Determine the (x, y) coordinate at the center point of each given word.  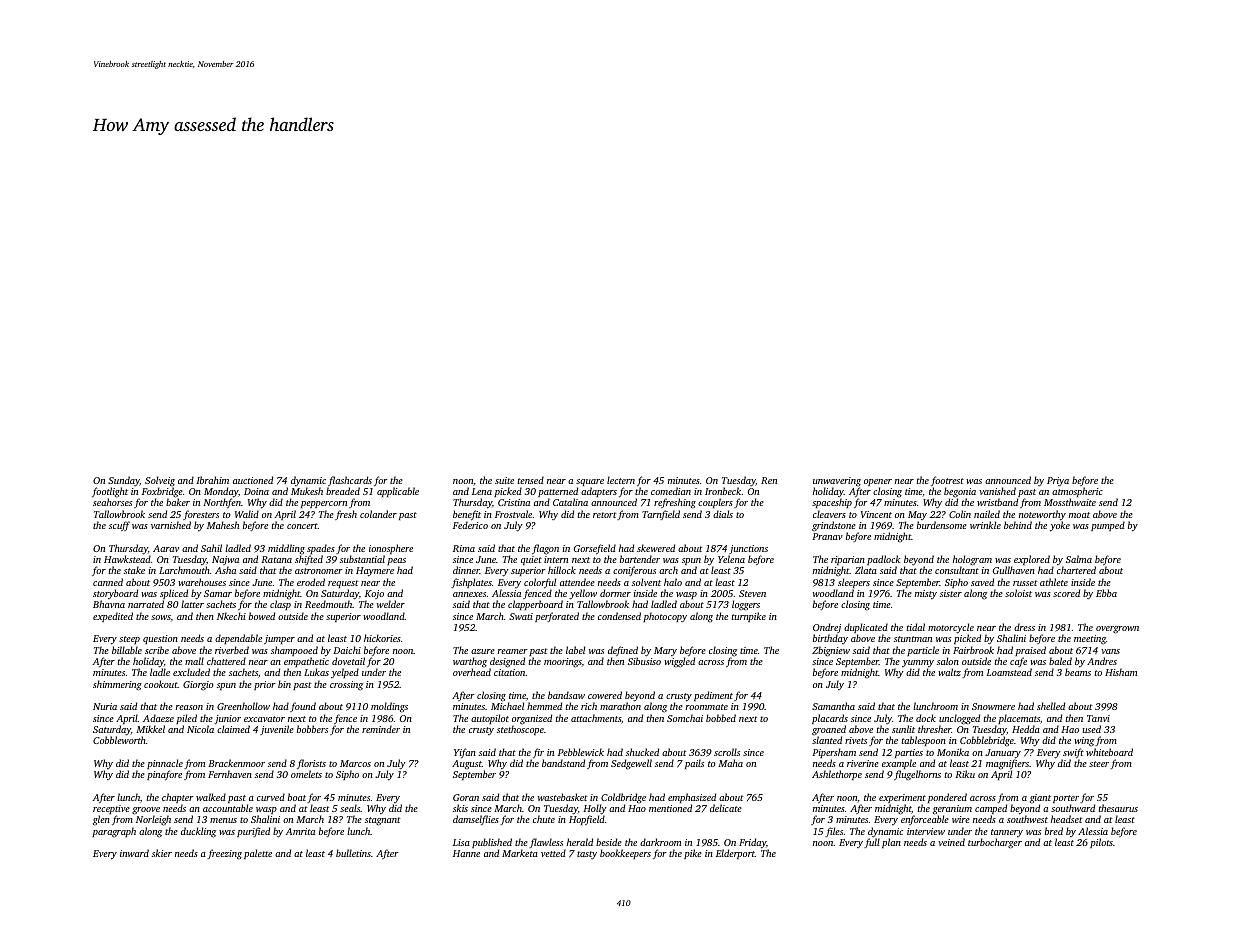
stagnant (382, 821)
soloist (1018, 593)
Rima (464, 548)
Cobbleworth (119, 740)
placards (830, 719)
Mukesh (307, 491)
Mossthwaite (1070, 502)
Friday (752, 843)
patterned (558, 493)
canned (108, 582)
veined (951, 842)
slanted (827, 740)
